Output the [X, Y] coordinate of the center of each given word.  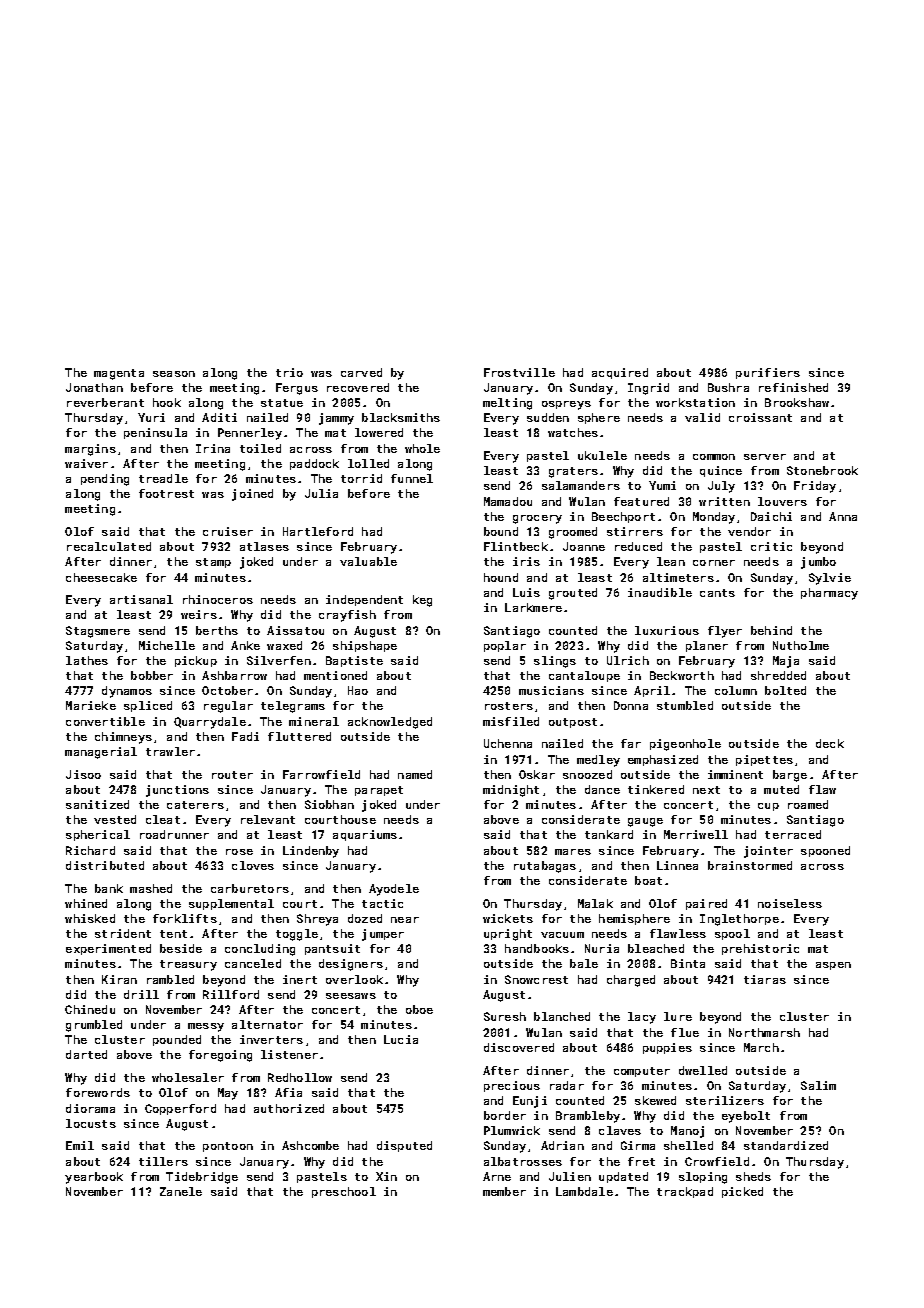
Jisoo [83, 774]
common [714, 457]
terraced [793, 834]
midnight [511, 791]
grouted [573, 594]
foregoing [220, 1056]
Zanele [181, 1191]
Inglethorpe [739, 920]
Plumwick [512, 1130]
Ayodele [394, 890]
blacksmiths [401, 417]
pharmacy [829, 594]
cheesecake [101, 577]
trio [289, 372]
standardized [786, 1145]
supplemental [231, 904]
